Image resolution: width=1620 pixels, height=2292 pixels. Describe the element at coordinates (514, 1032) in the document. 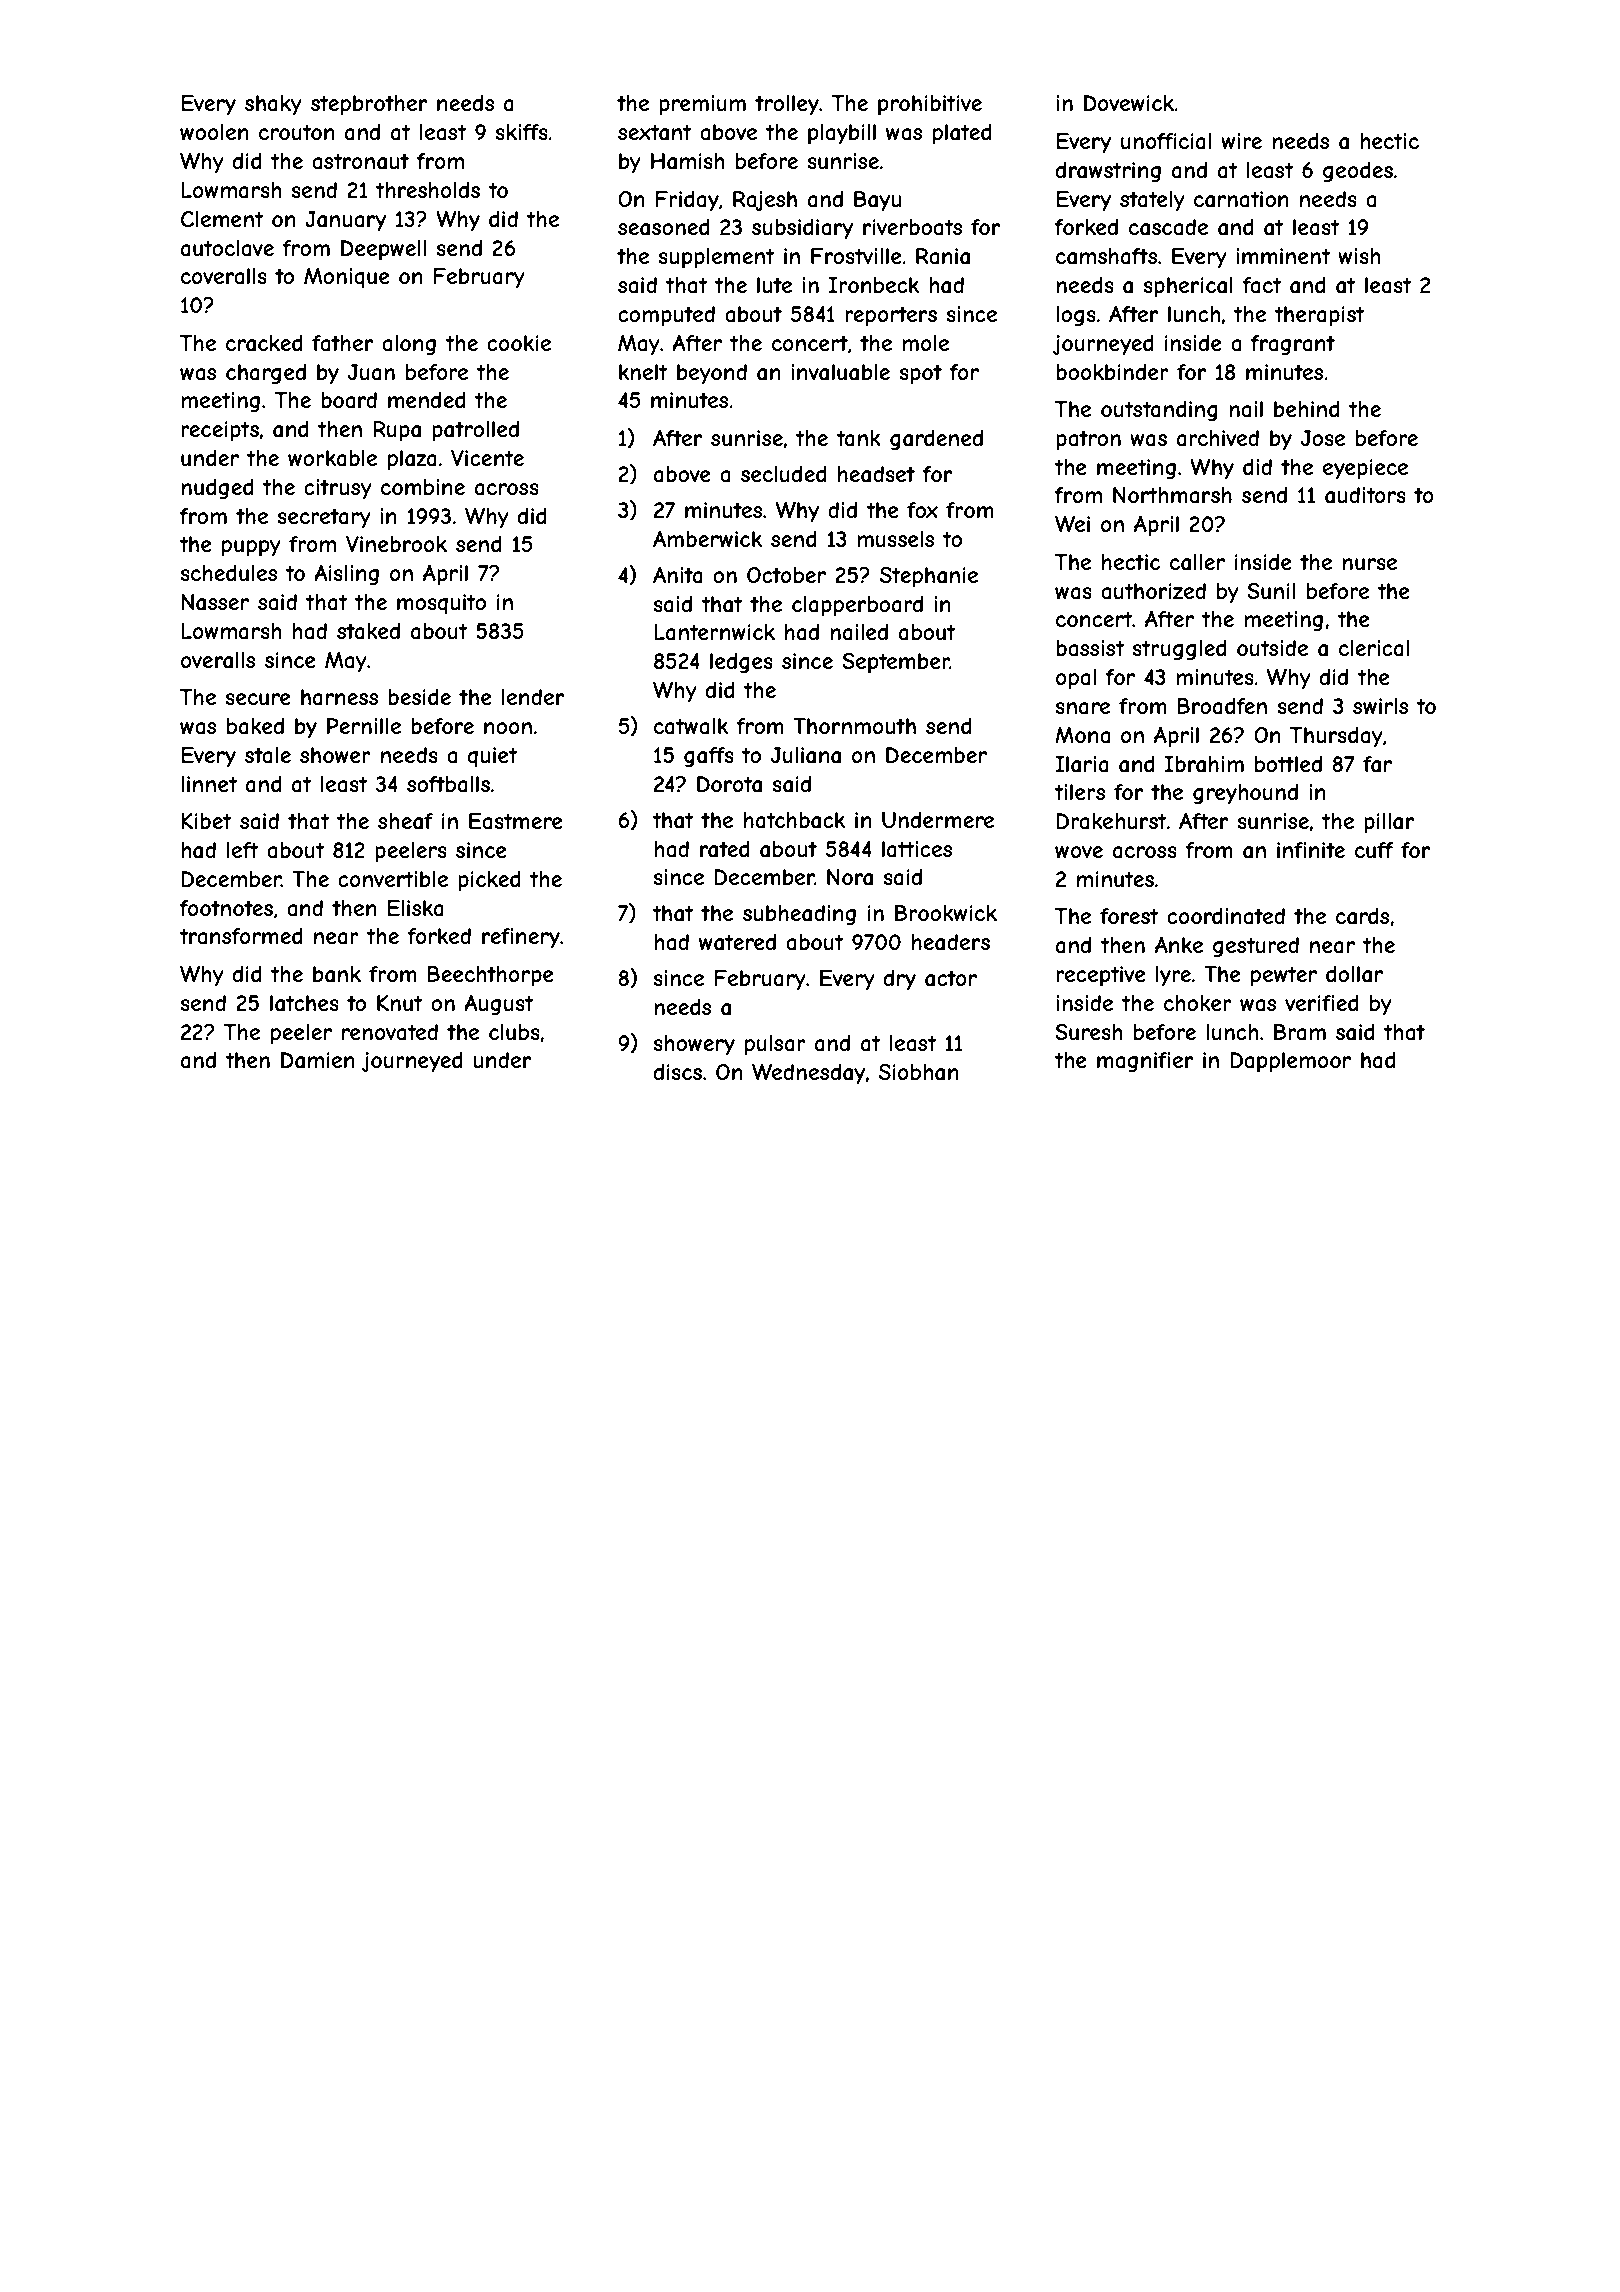

I see `clubs` at that location.
